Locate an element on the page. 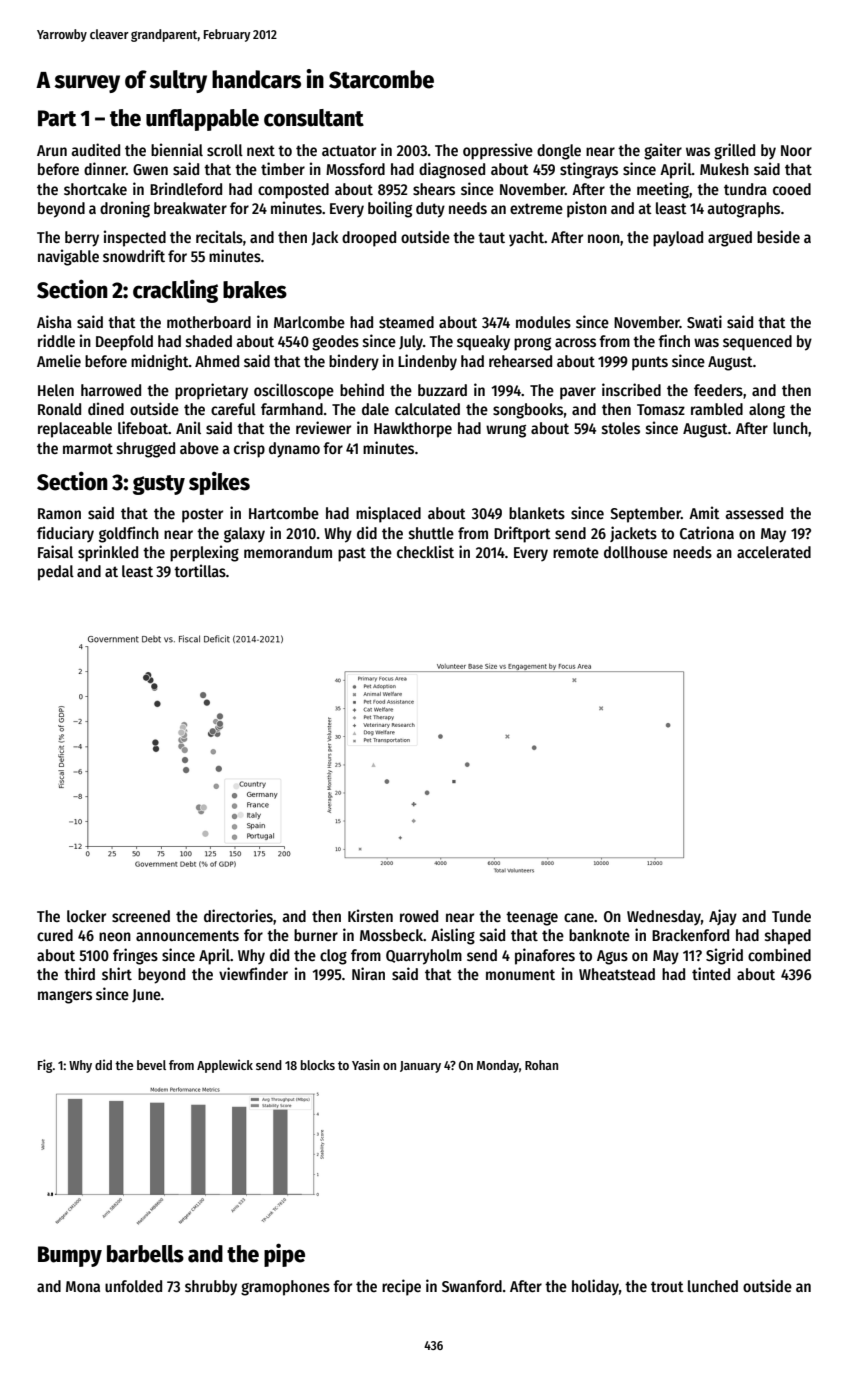 This page has height=1400, width=849. remote is located at coordinates (576, 552).
